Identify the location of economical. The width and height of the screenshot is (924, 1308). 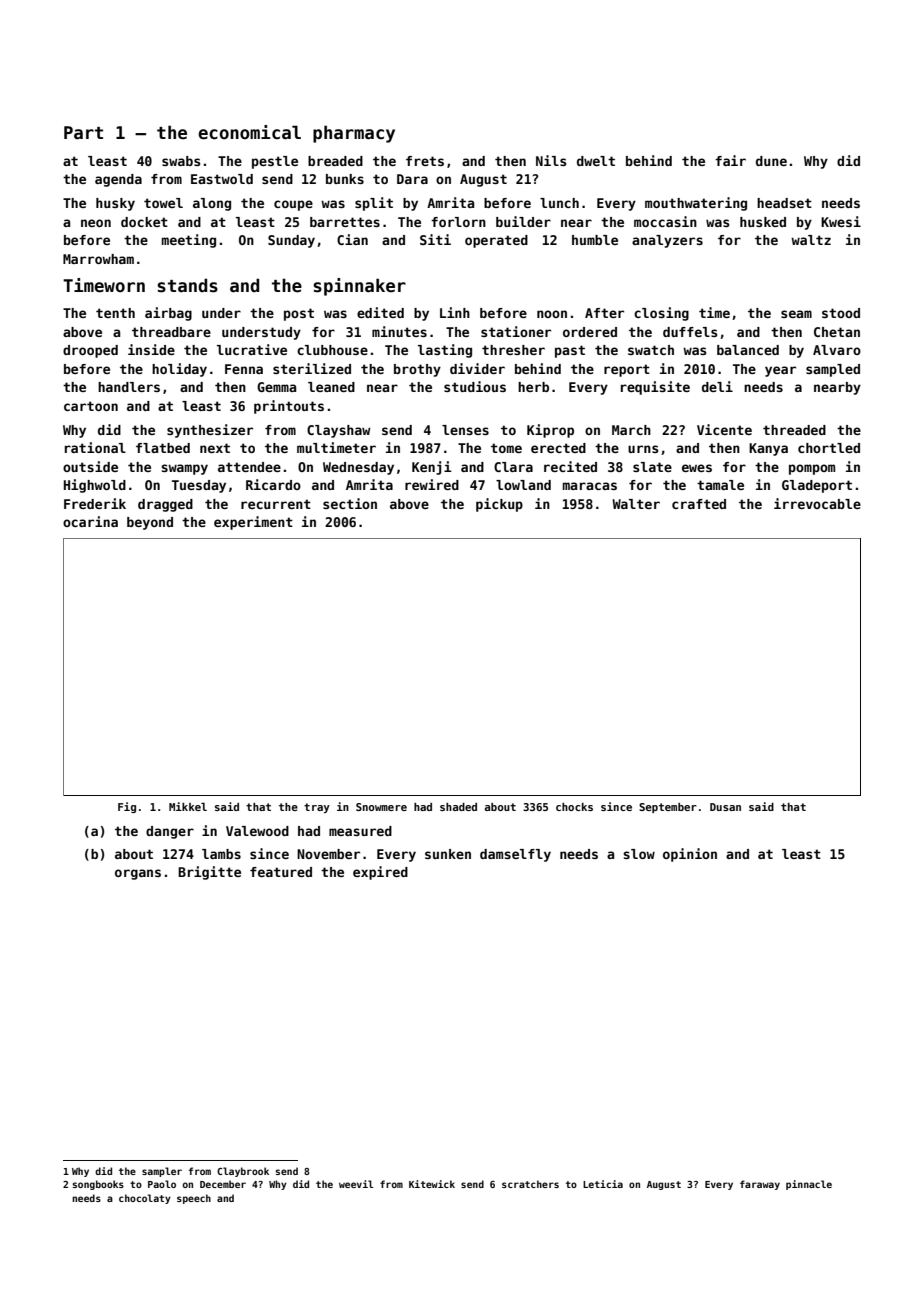
(249, 132).
